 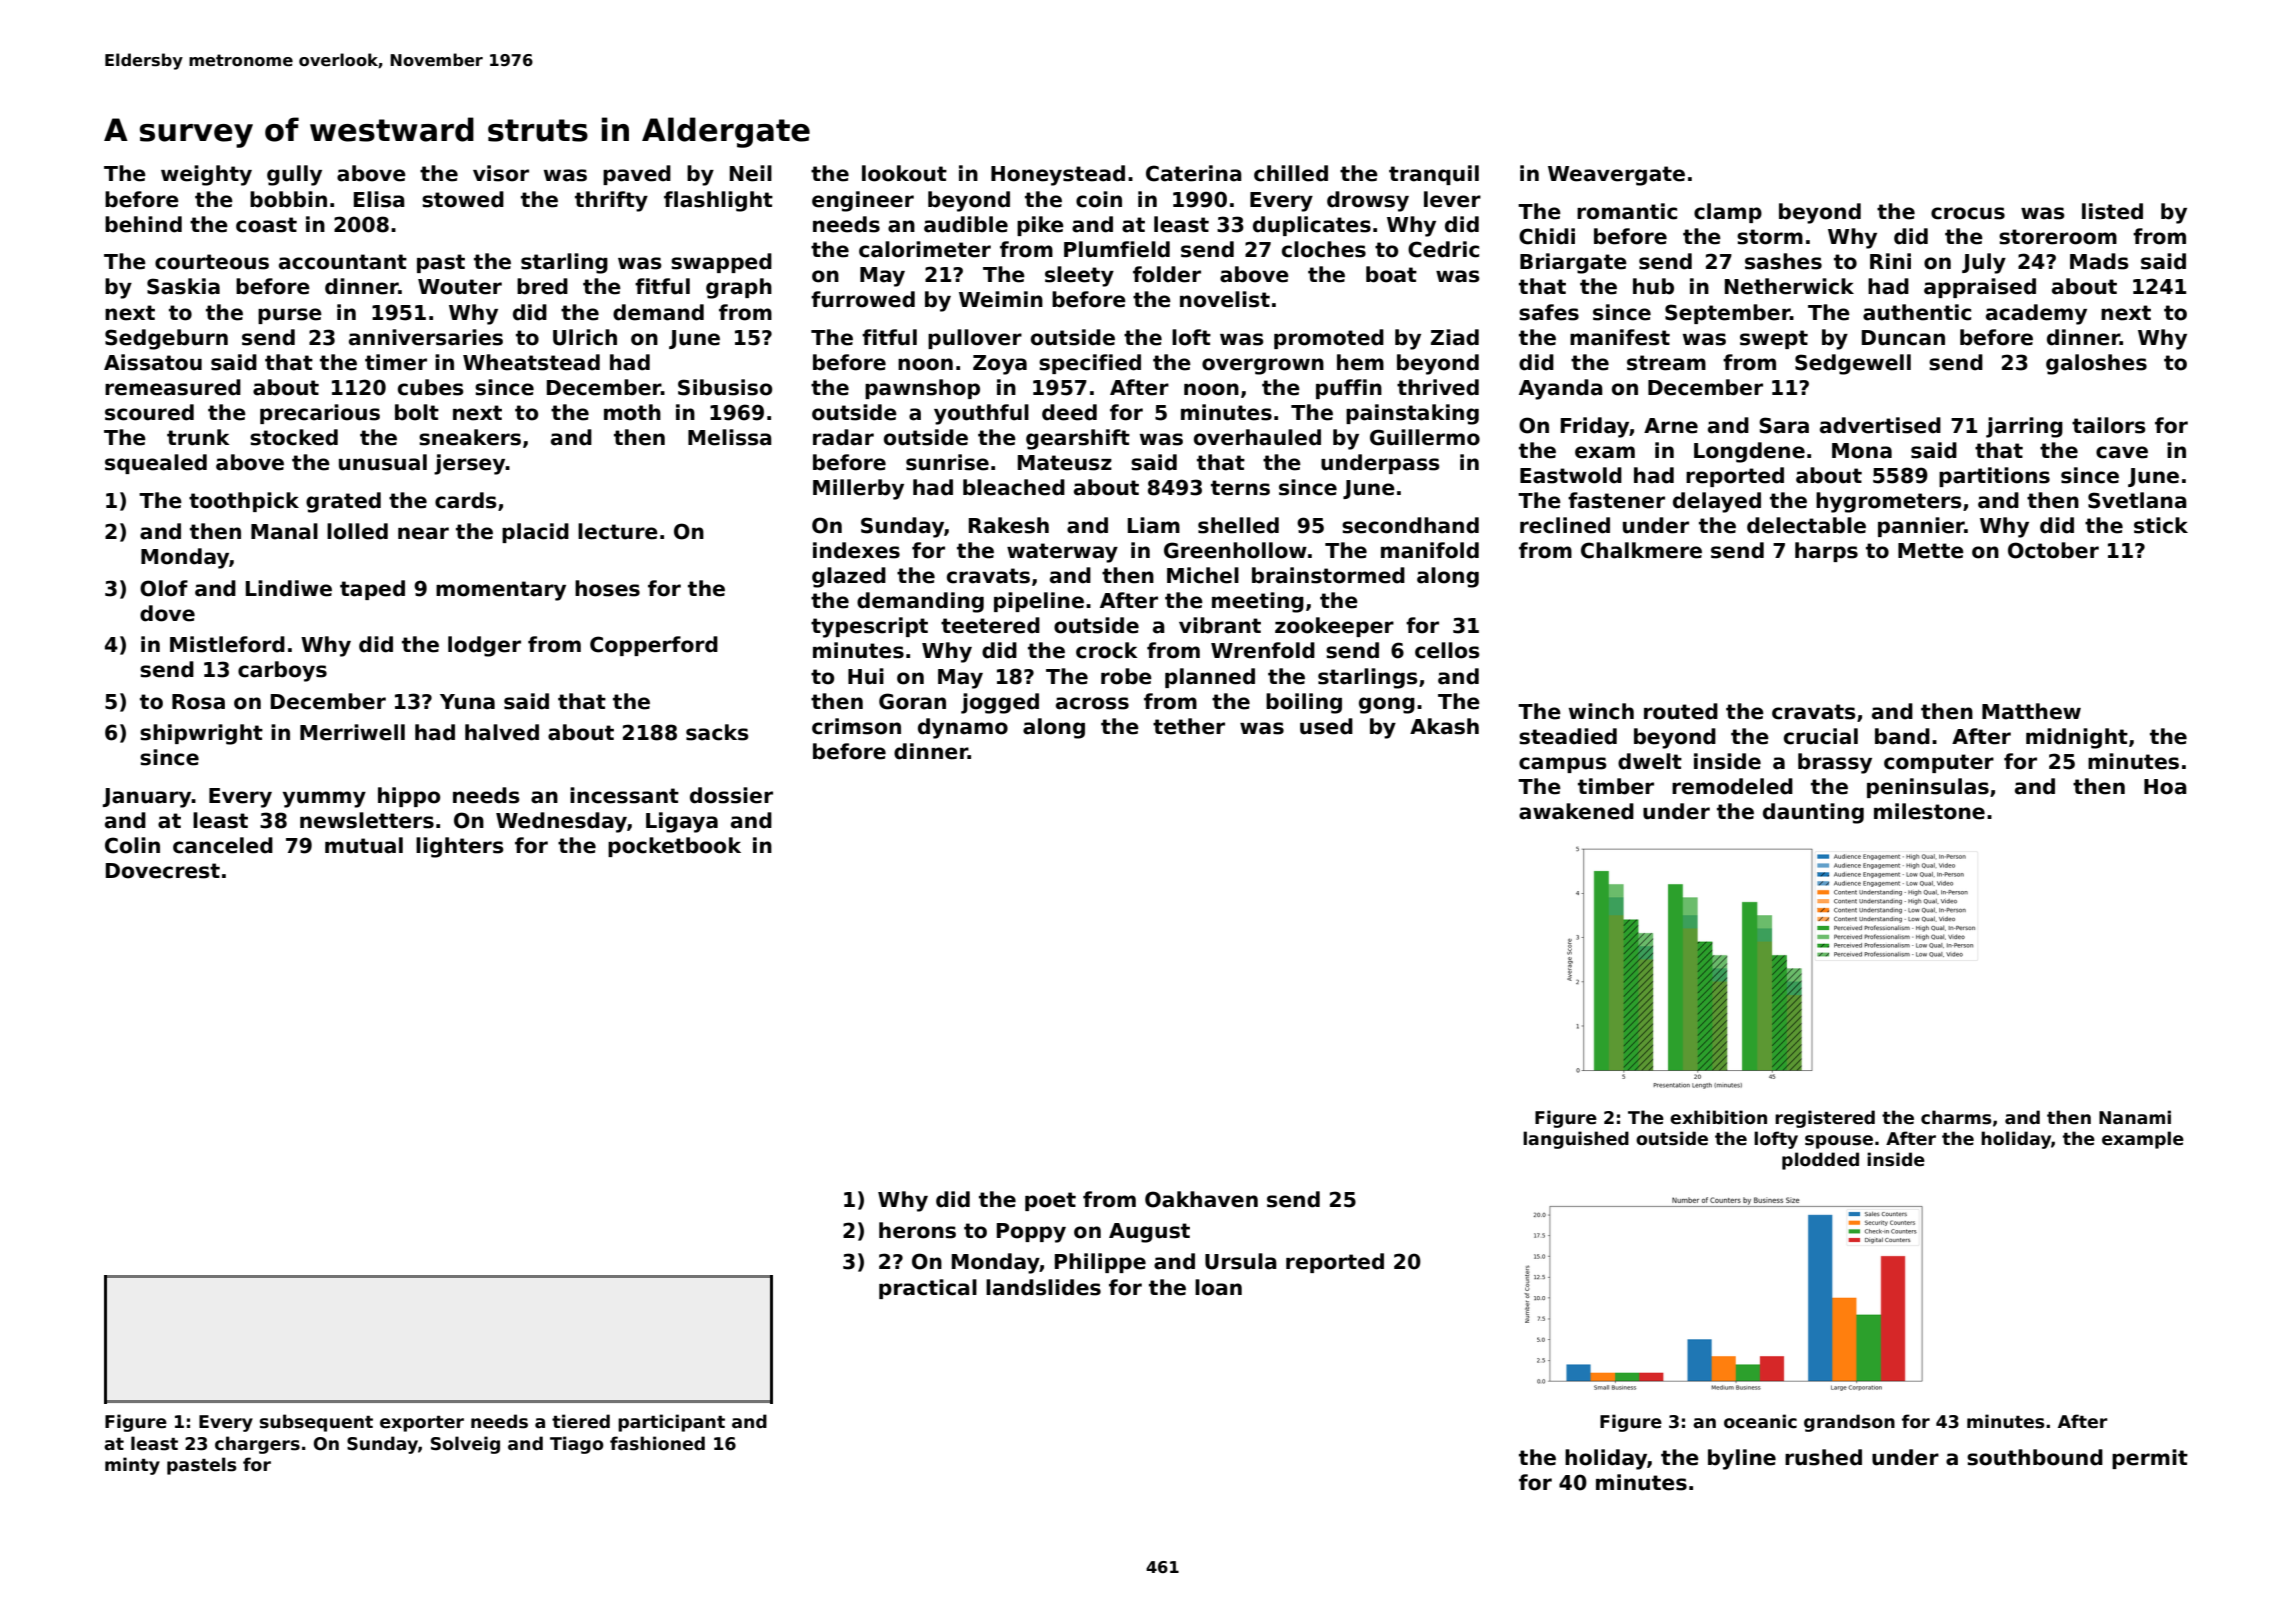 What do you see at coordinates (654, 646) in the screenshot?
I see `Copperford` at bounding box center [654, 646].
